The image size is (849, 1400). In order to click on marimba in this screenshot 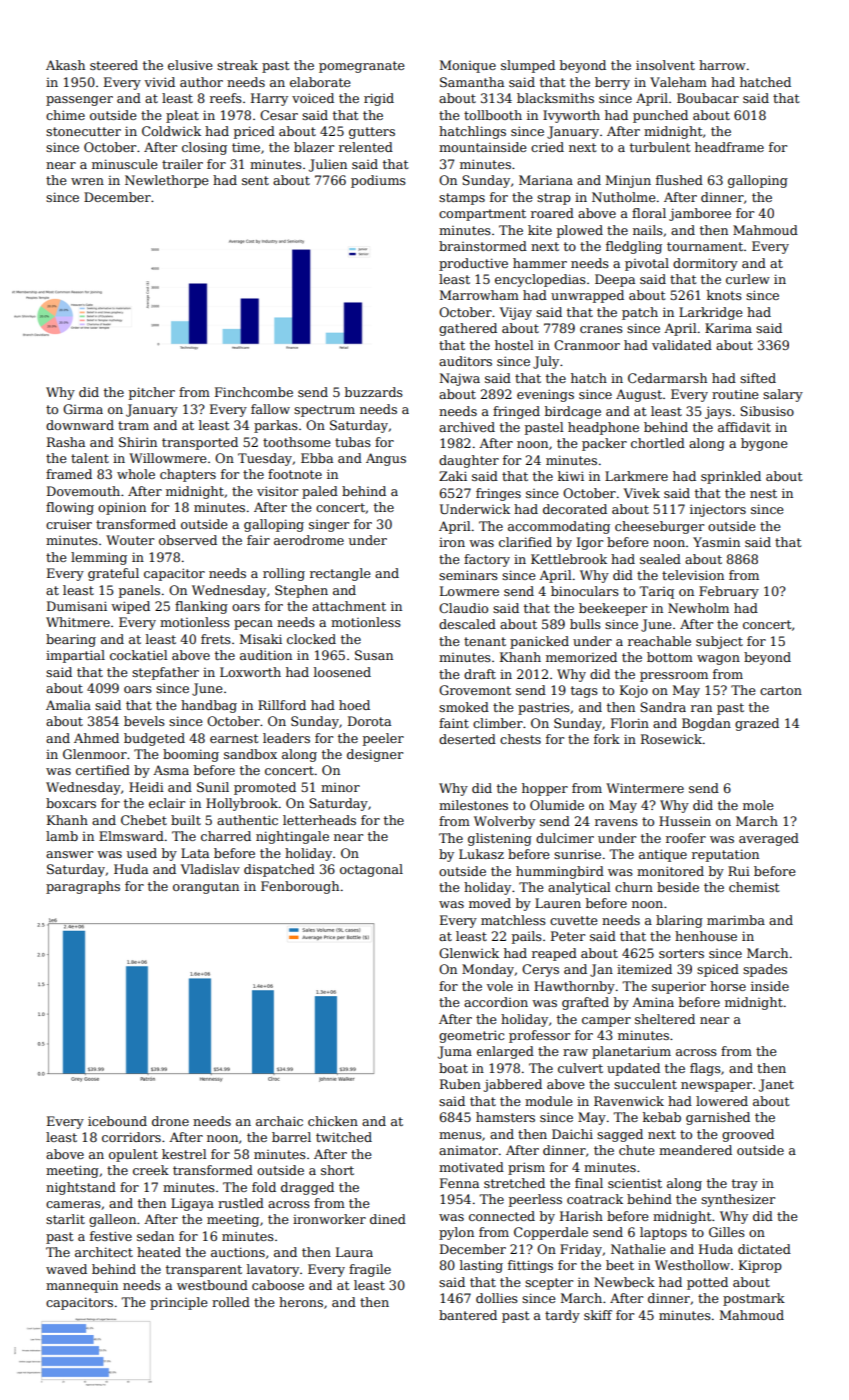, I will do `click(736, 920)`.
